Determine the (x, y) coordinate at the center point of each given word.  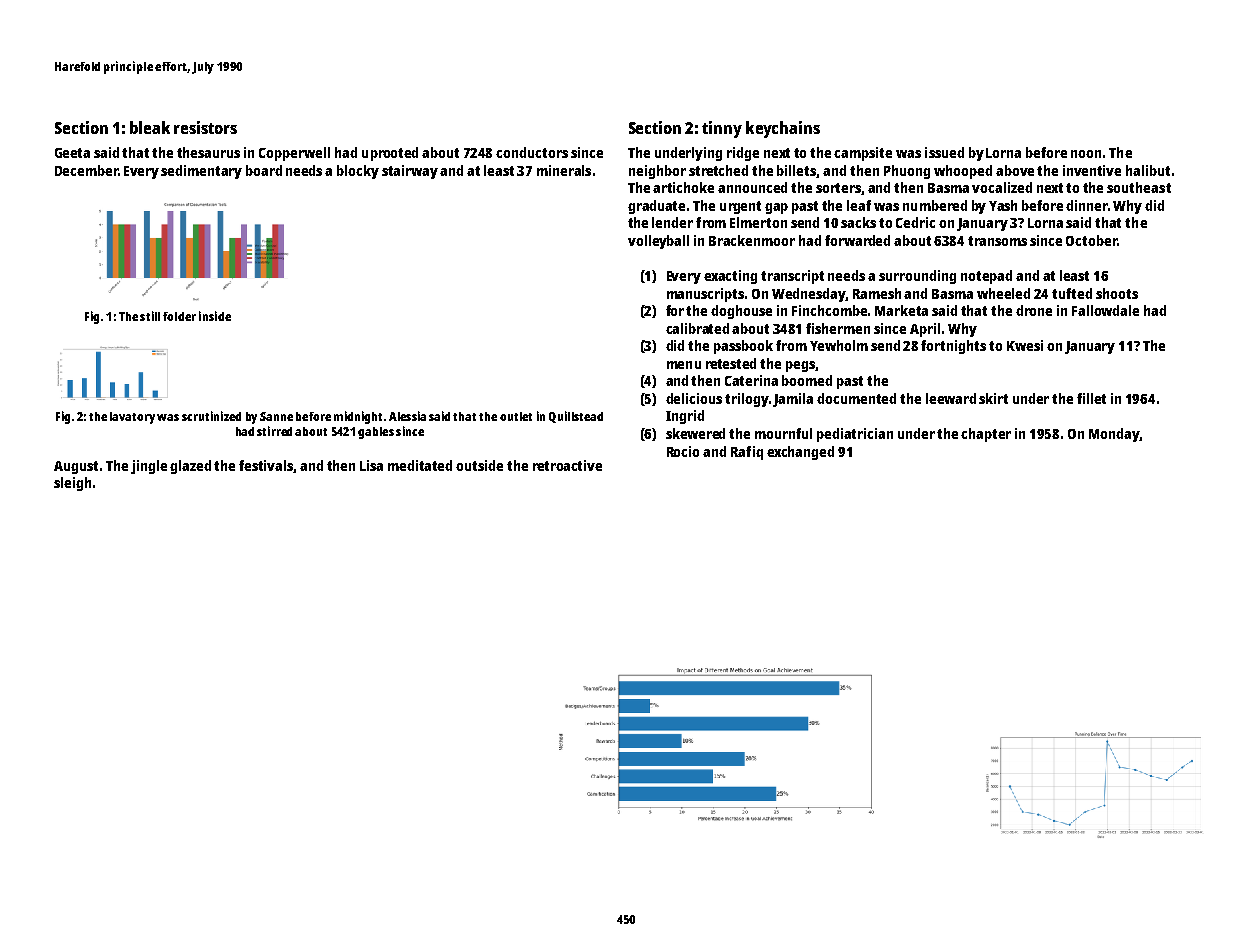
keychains (783, 129)
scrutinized (211, 416)
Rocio (683, 451)
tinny (722, 129)
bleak (150, 127)
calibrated (697, 328)
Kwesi (1025, 345)
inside (215, 316)
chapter (986, 435)
